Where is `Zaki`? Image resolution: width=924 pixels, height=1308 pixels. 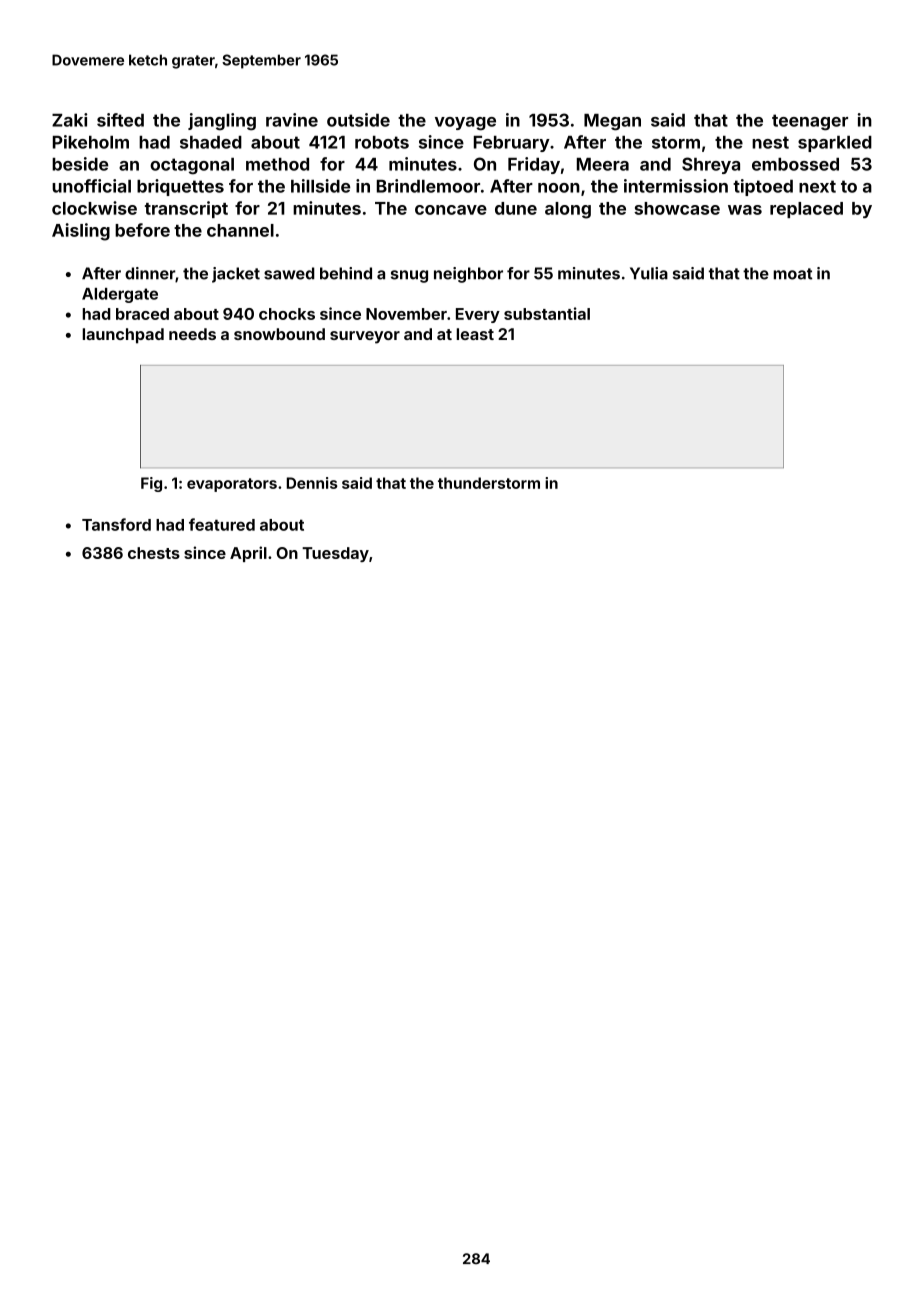 Zaki is located at coordinates (69, 120).
